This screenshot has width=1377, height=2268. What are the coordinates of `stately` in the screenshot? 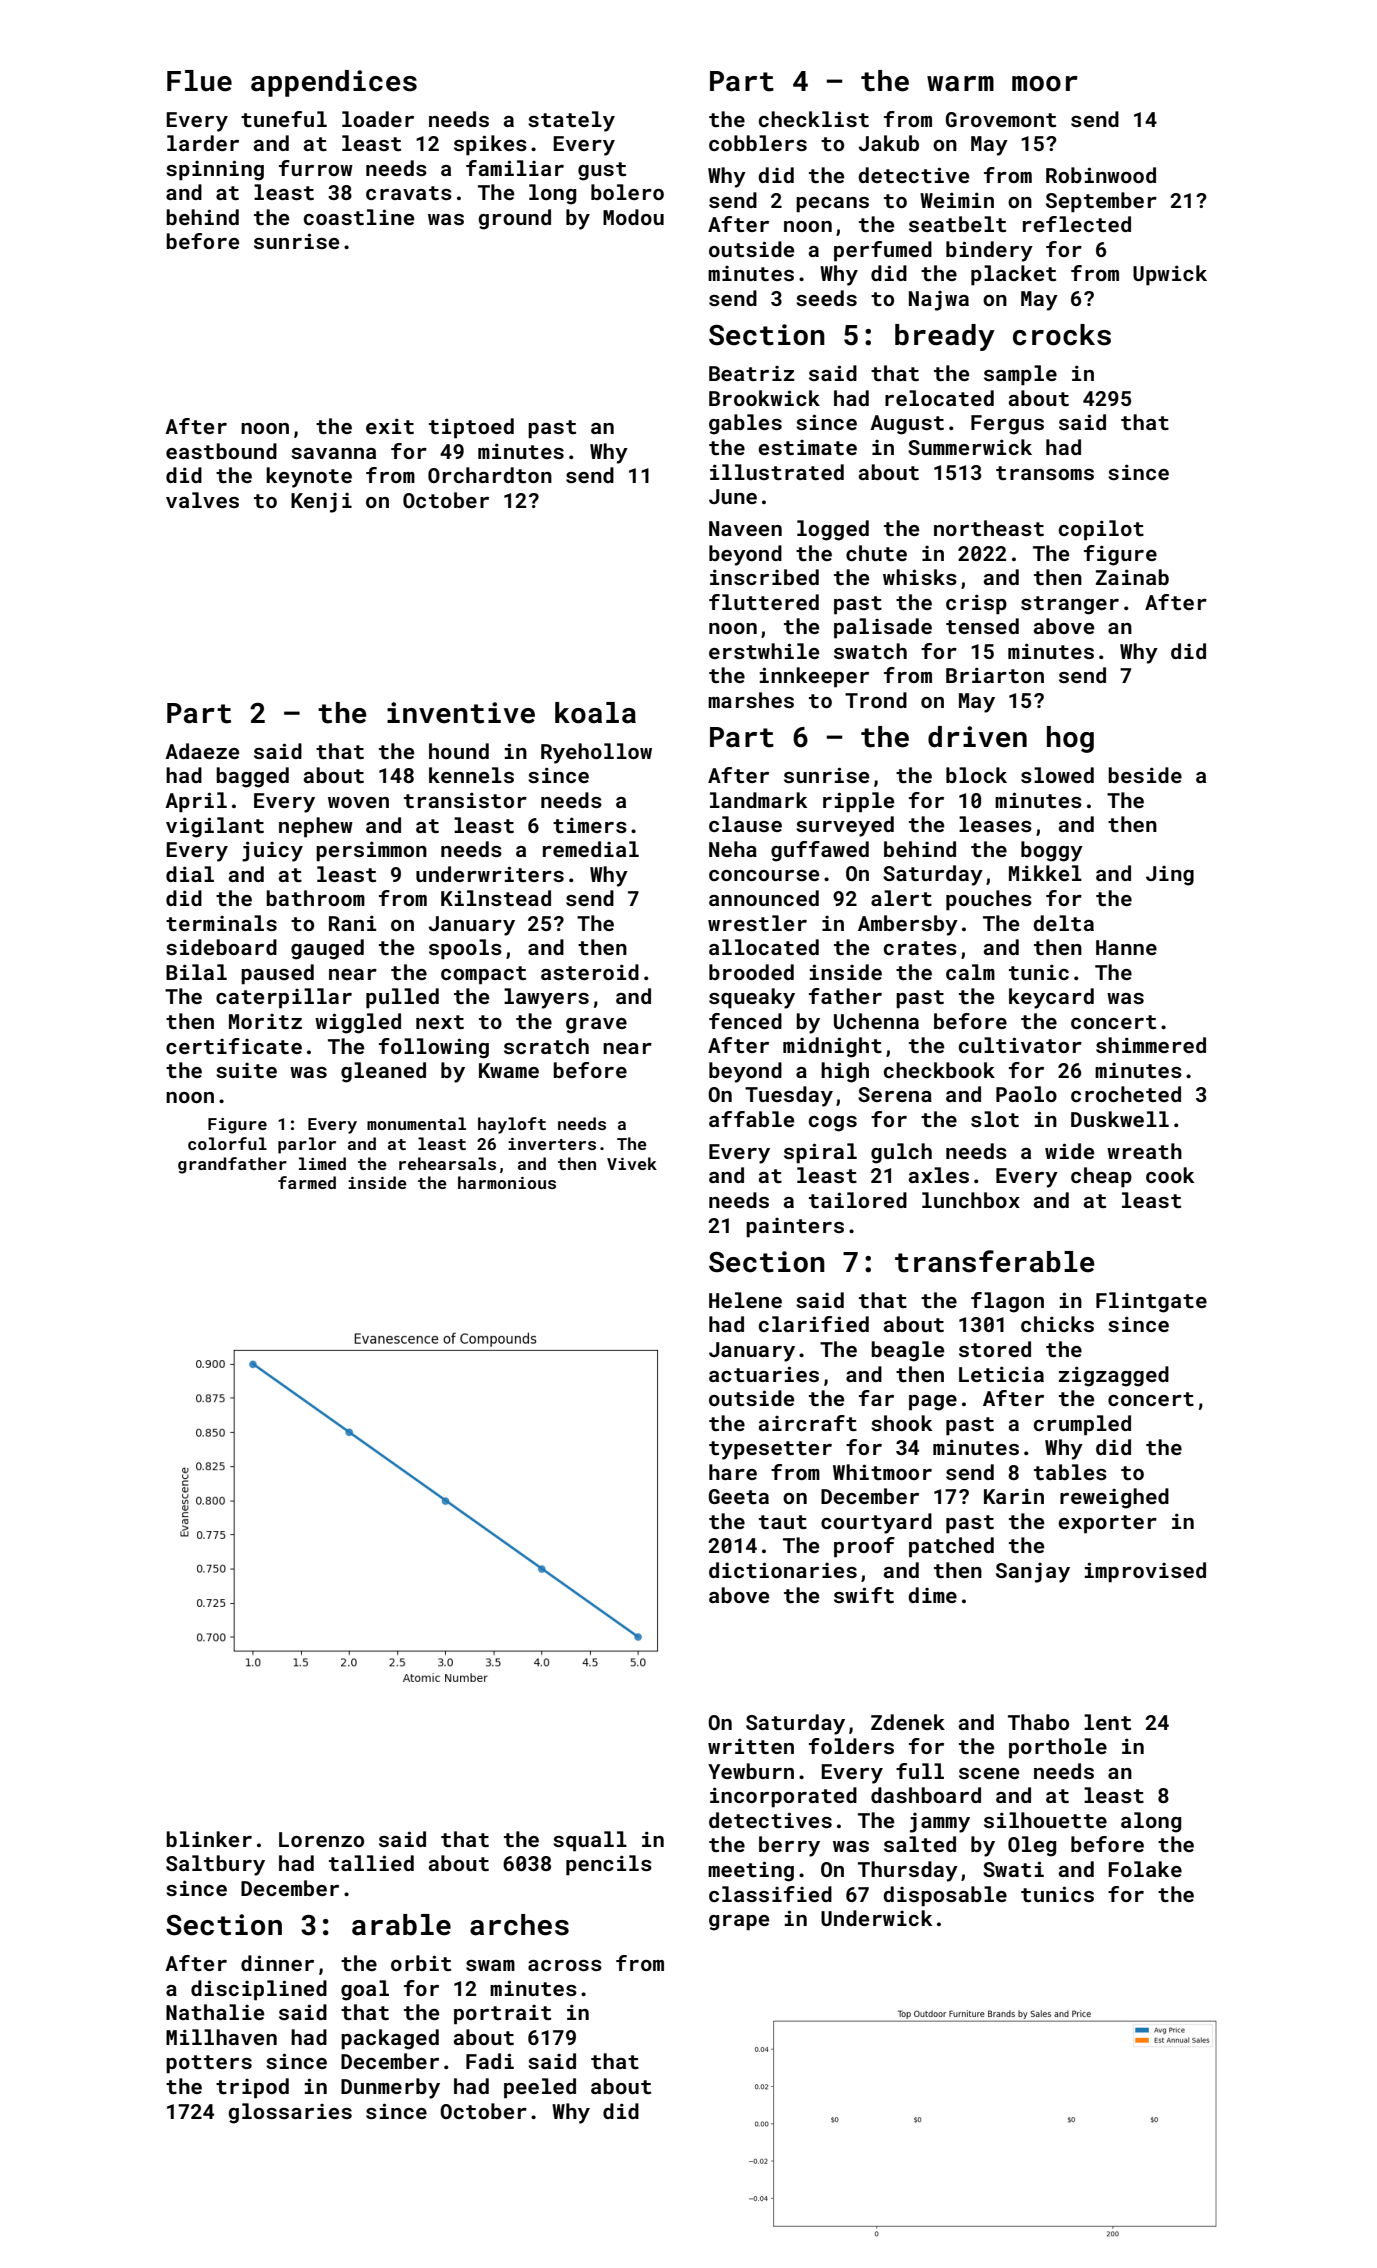 It's located at (571, 121).
